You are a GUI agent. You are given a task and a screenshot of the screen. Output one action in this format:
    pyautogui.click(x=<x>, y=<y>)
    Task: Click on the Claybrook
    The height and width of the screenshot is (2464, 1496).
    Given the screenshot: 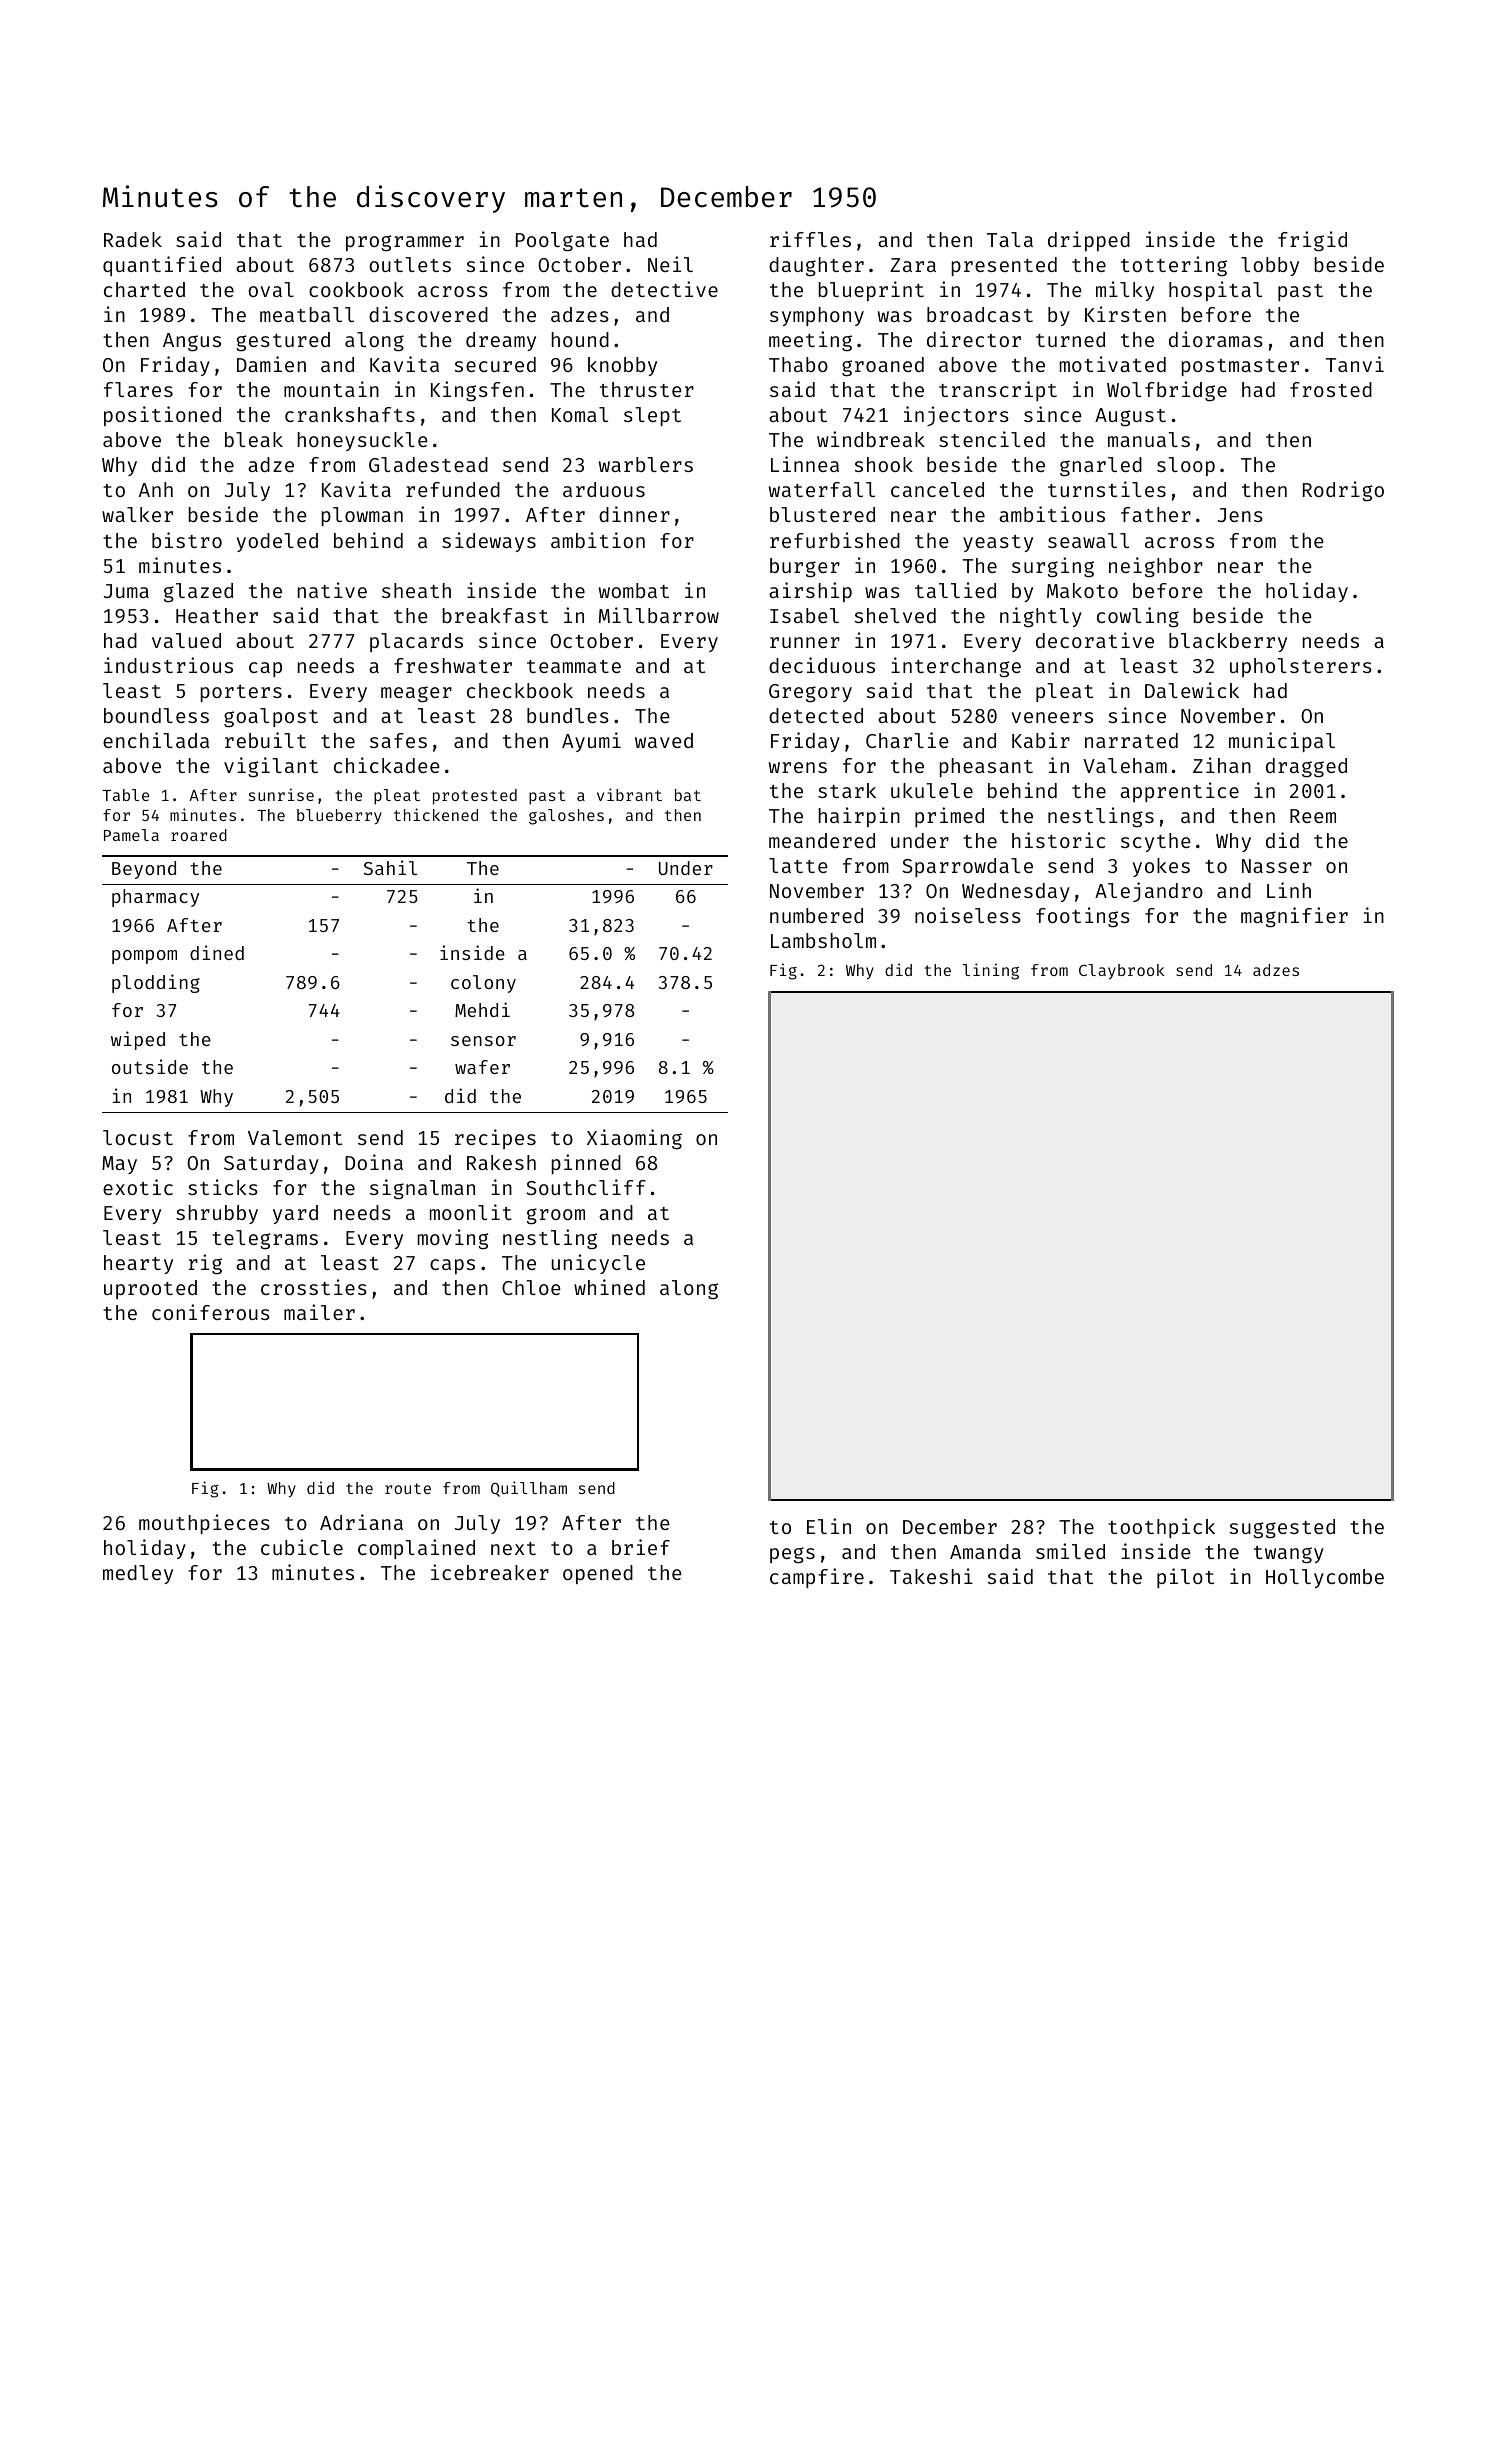 What is the action you would take?
    pyautogui.click(x=1122, y=972)
